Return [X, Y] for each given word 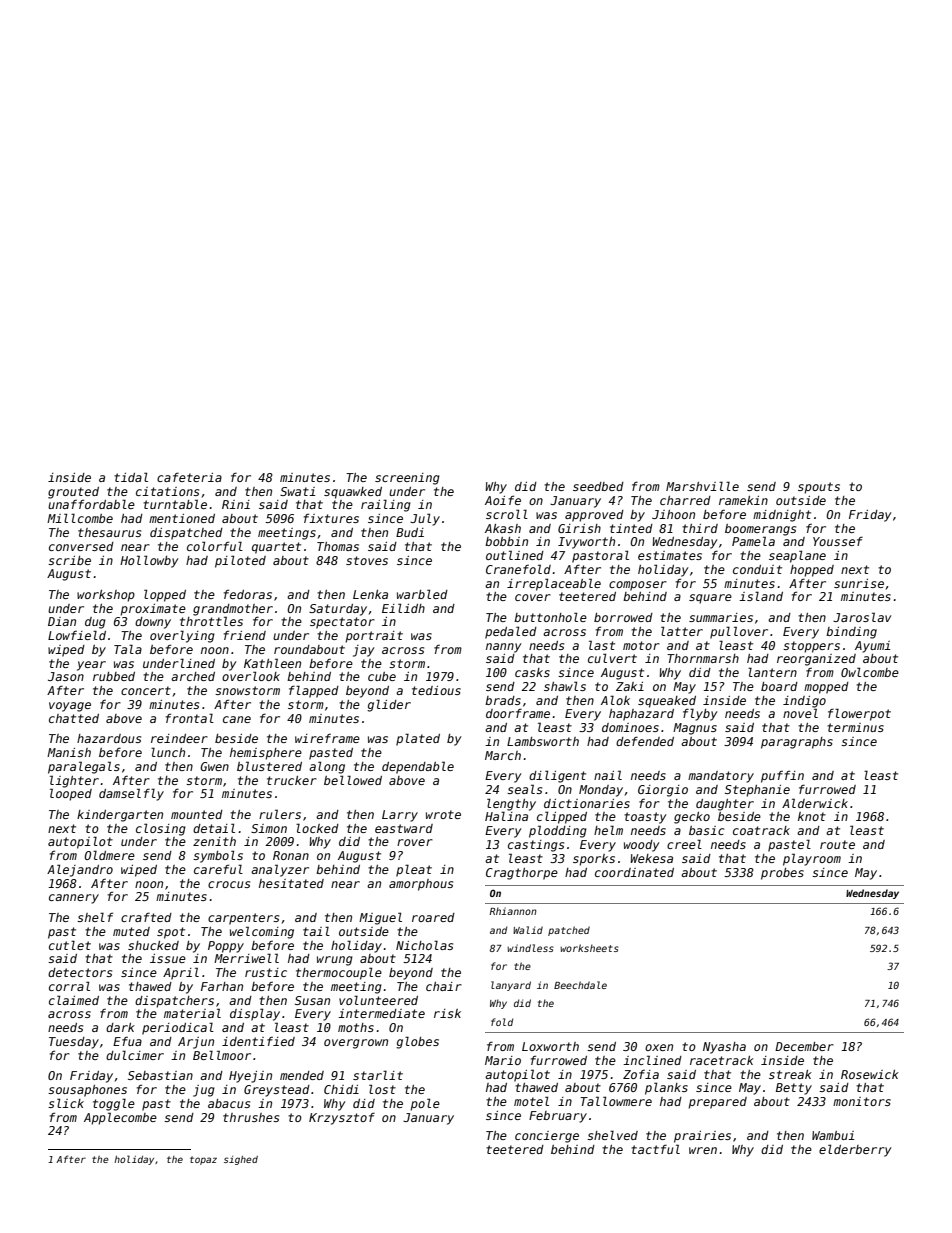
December [804, 1046]
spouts [819, 488]
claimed [74, 1000]
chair [444, 986]
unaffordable [91, 504]
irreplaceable [554, 584]
